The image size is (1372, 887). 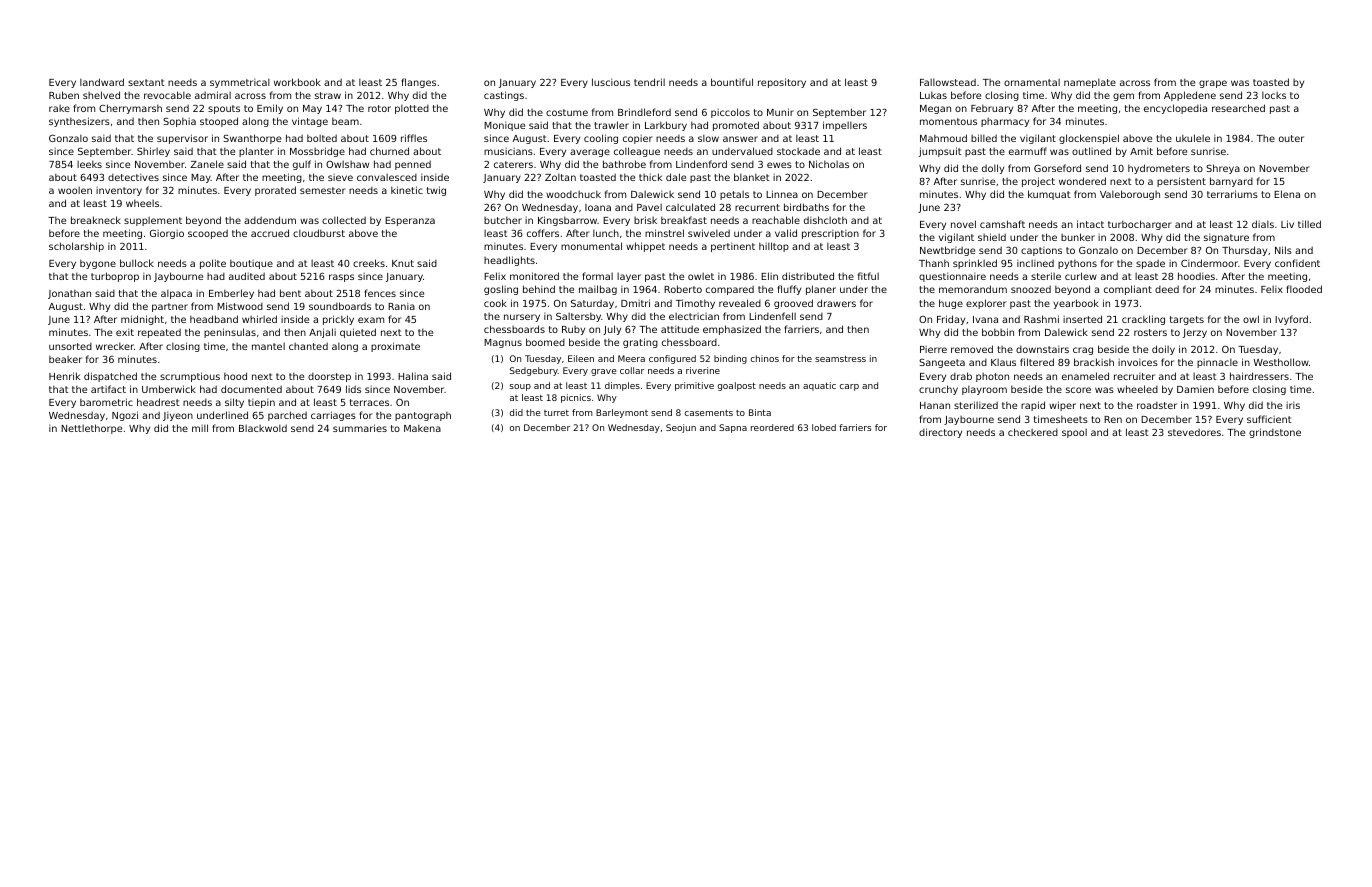 I want to click on Kingsbarrow, so click(x=567, y=221).
